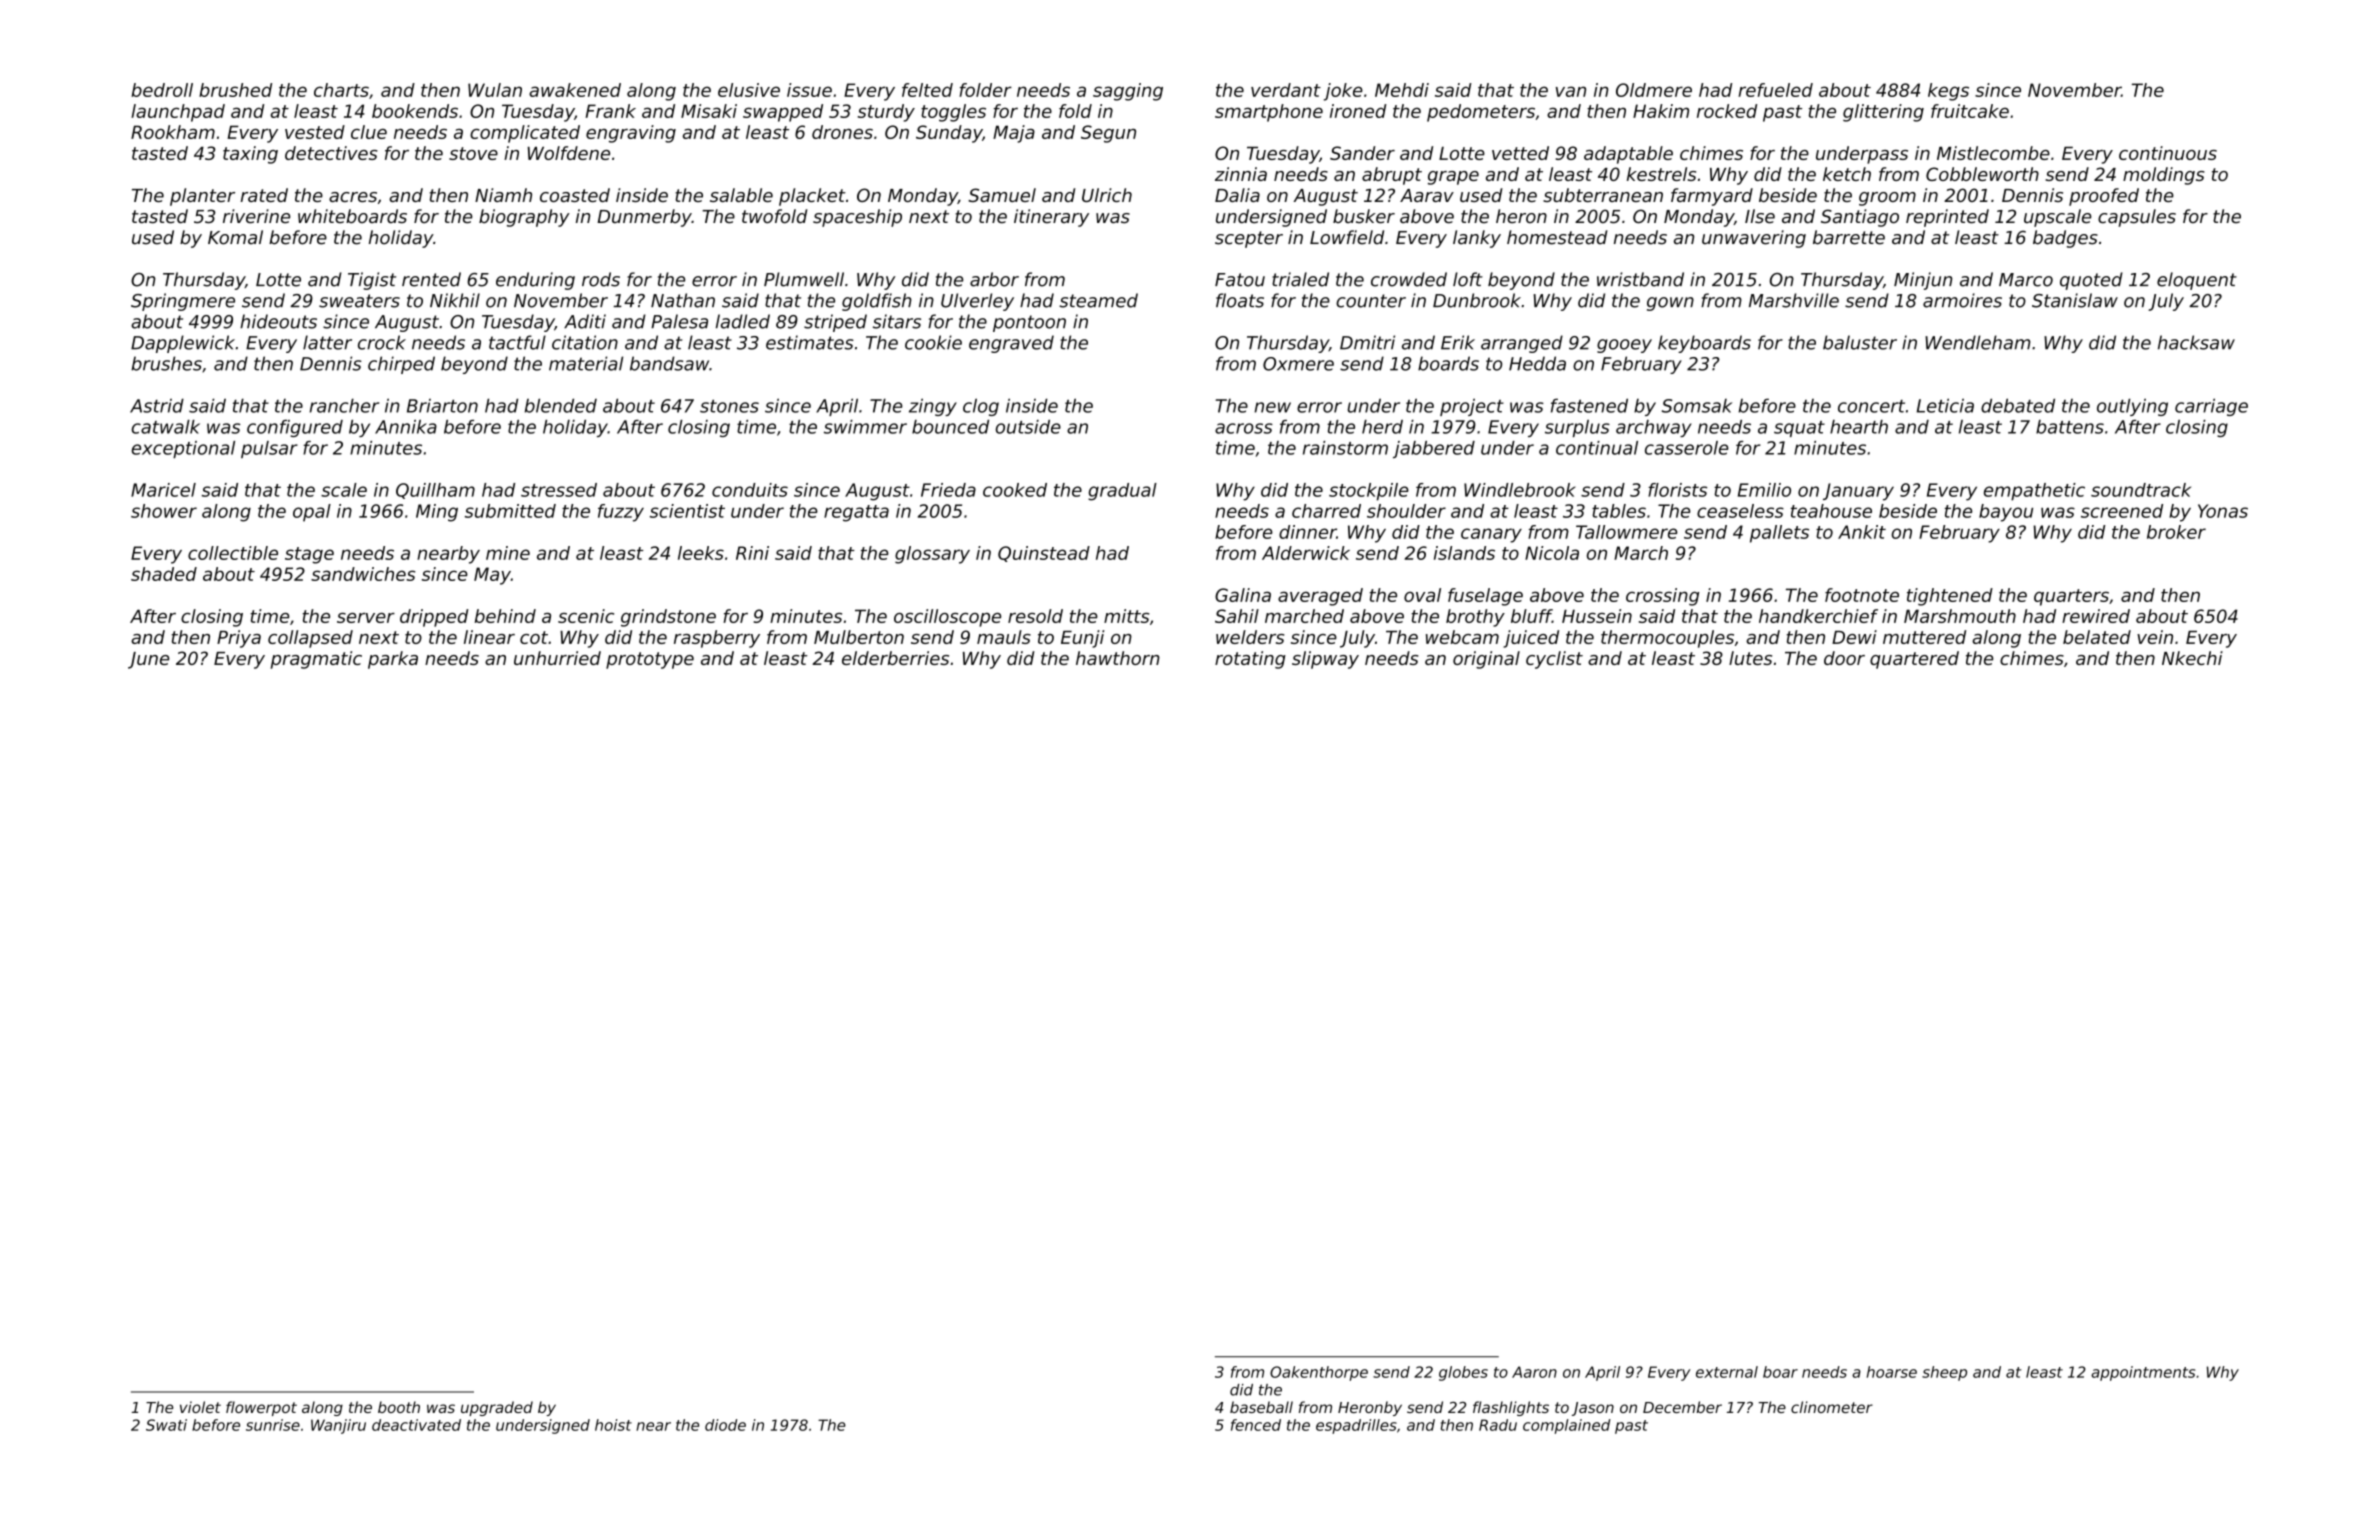 This image has height=1540, width=2380. I want to click on hoist, so click(613, 1425).
